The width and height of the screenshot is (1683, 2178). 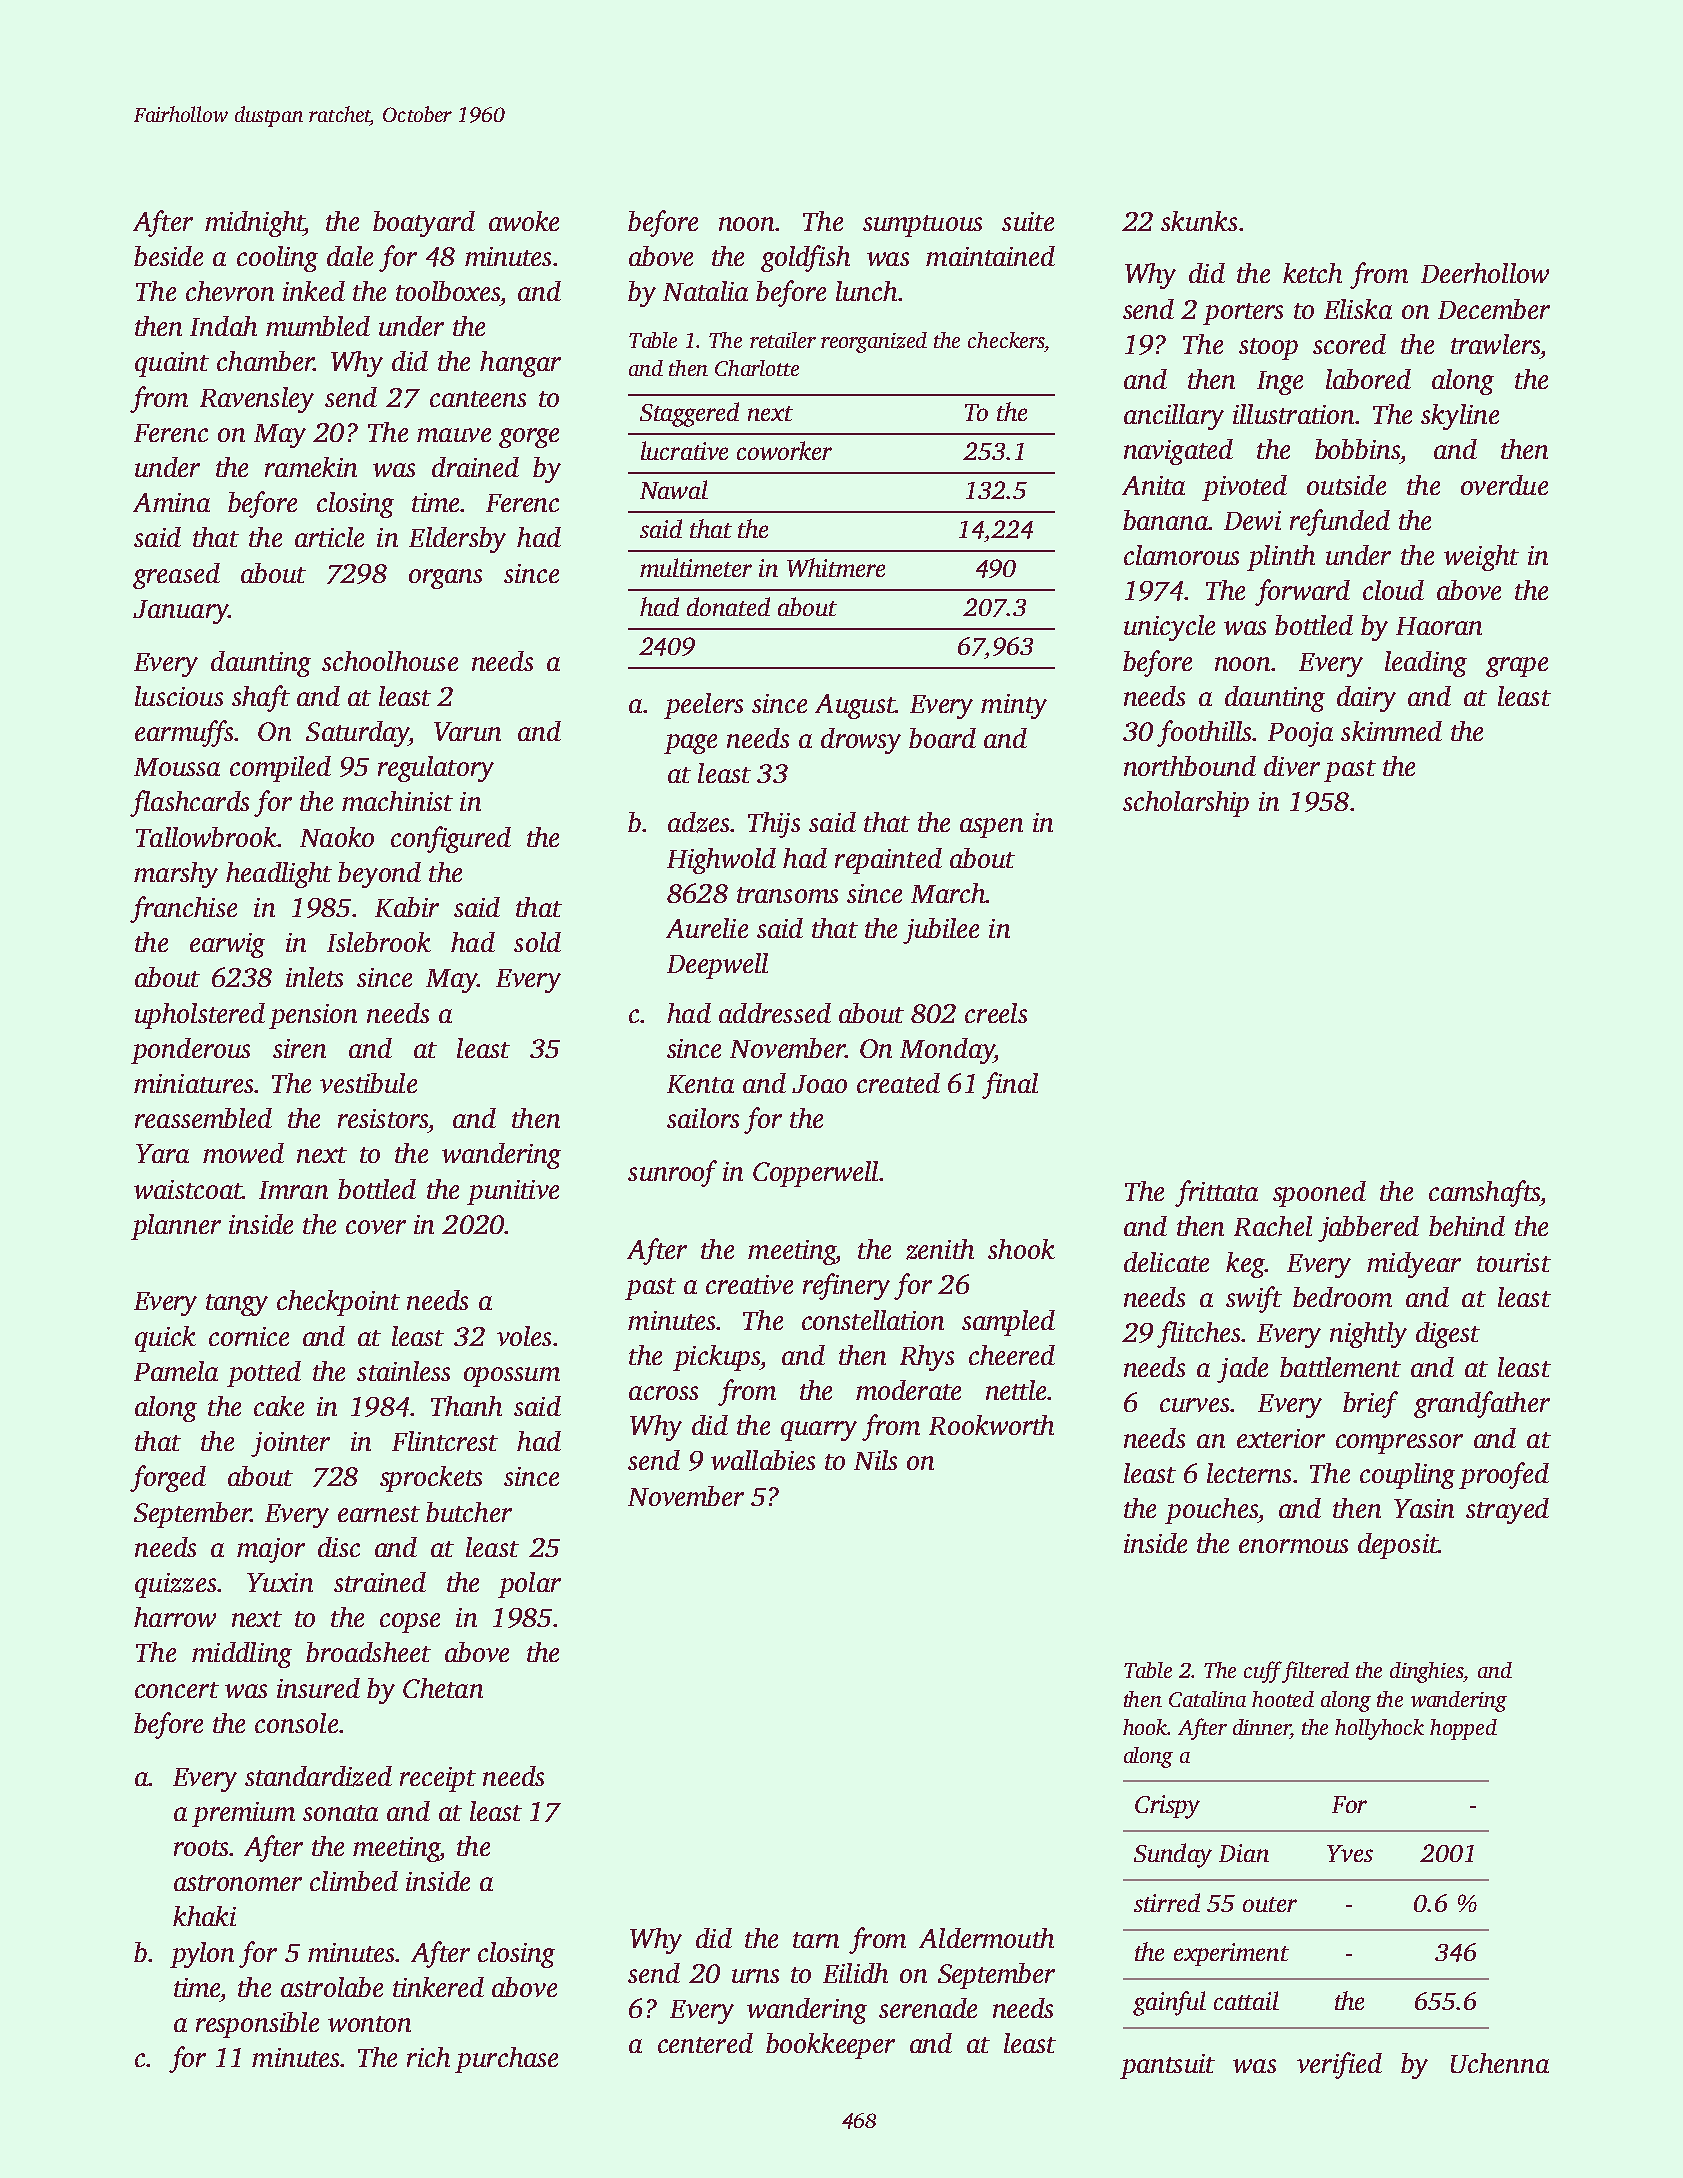 I want to click on transoms, so click(x=787, y=895).
